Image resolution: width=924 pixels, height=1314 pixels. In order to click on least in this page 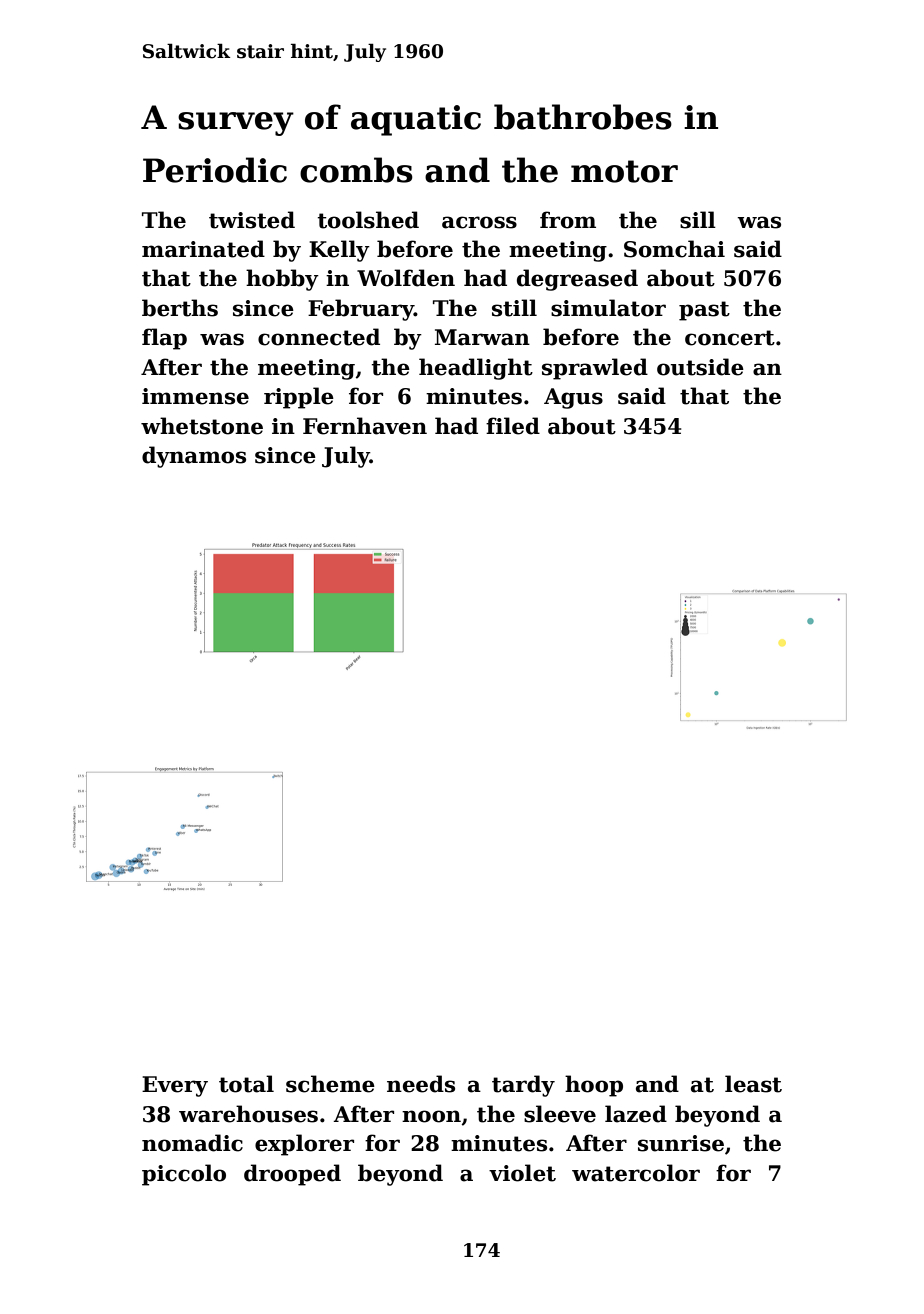, I will do `click(753, 1084)`.
